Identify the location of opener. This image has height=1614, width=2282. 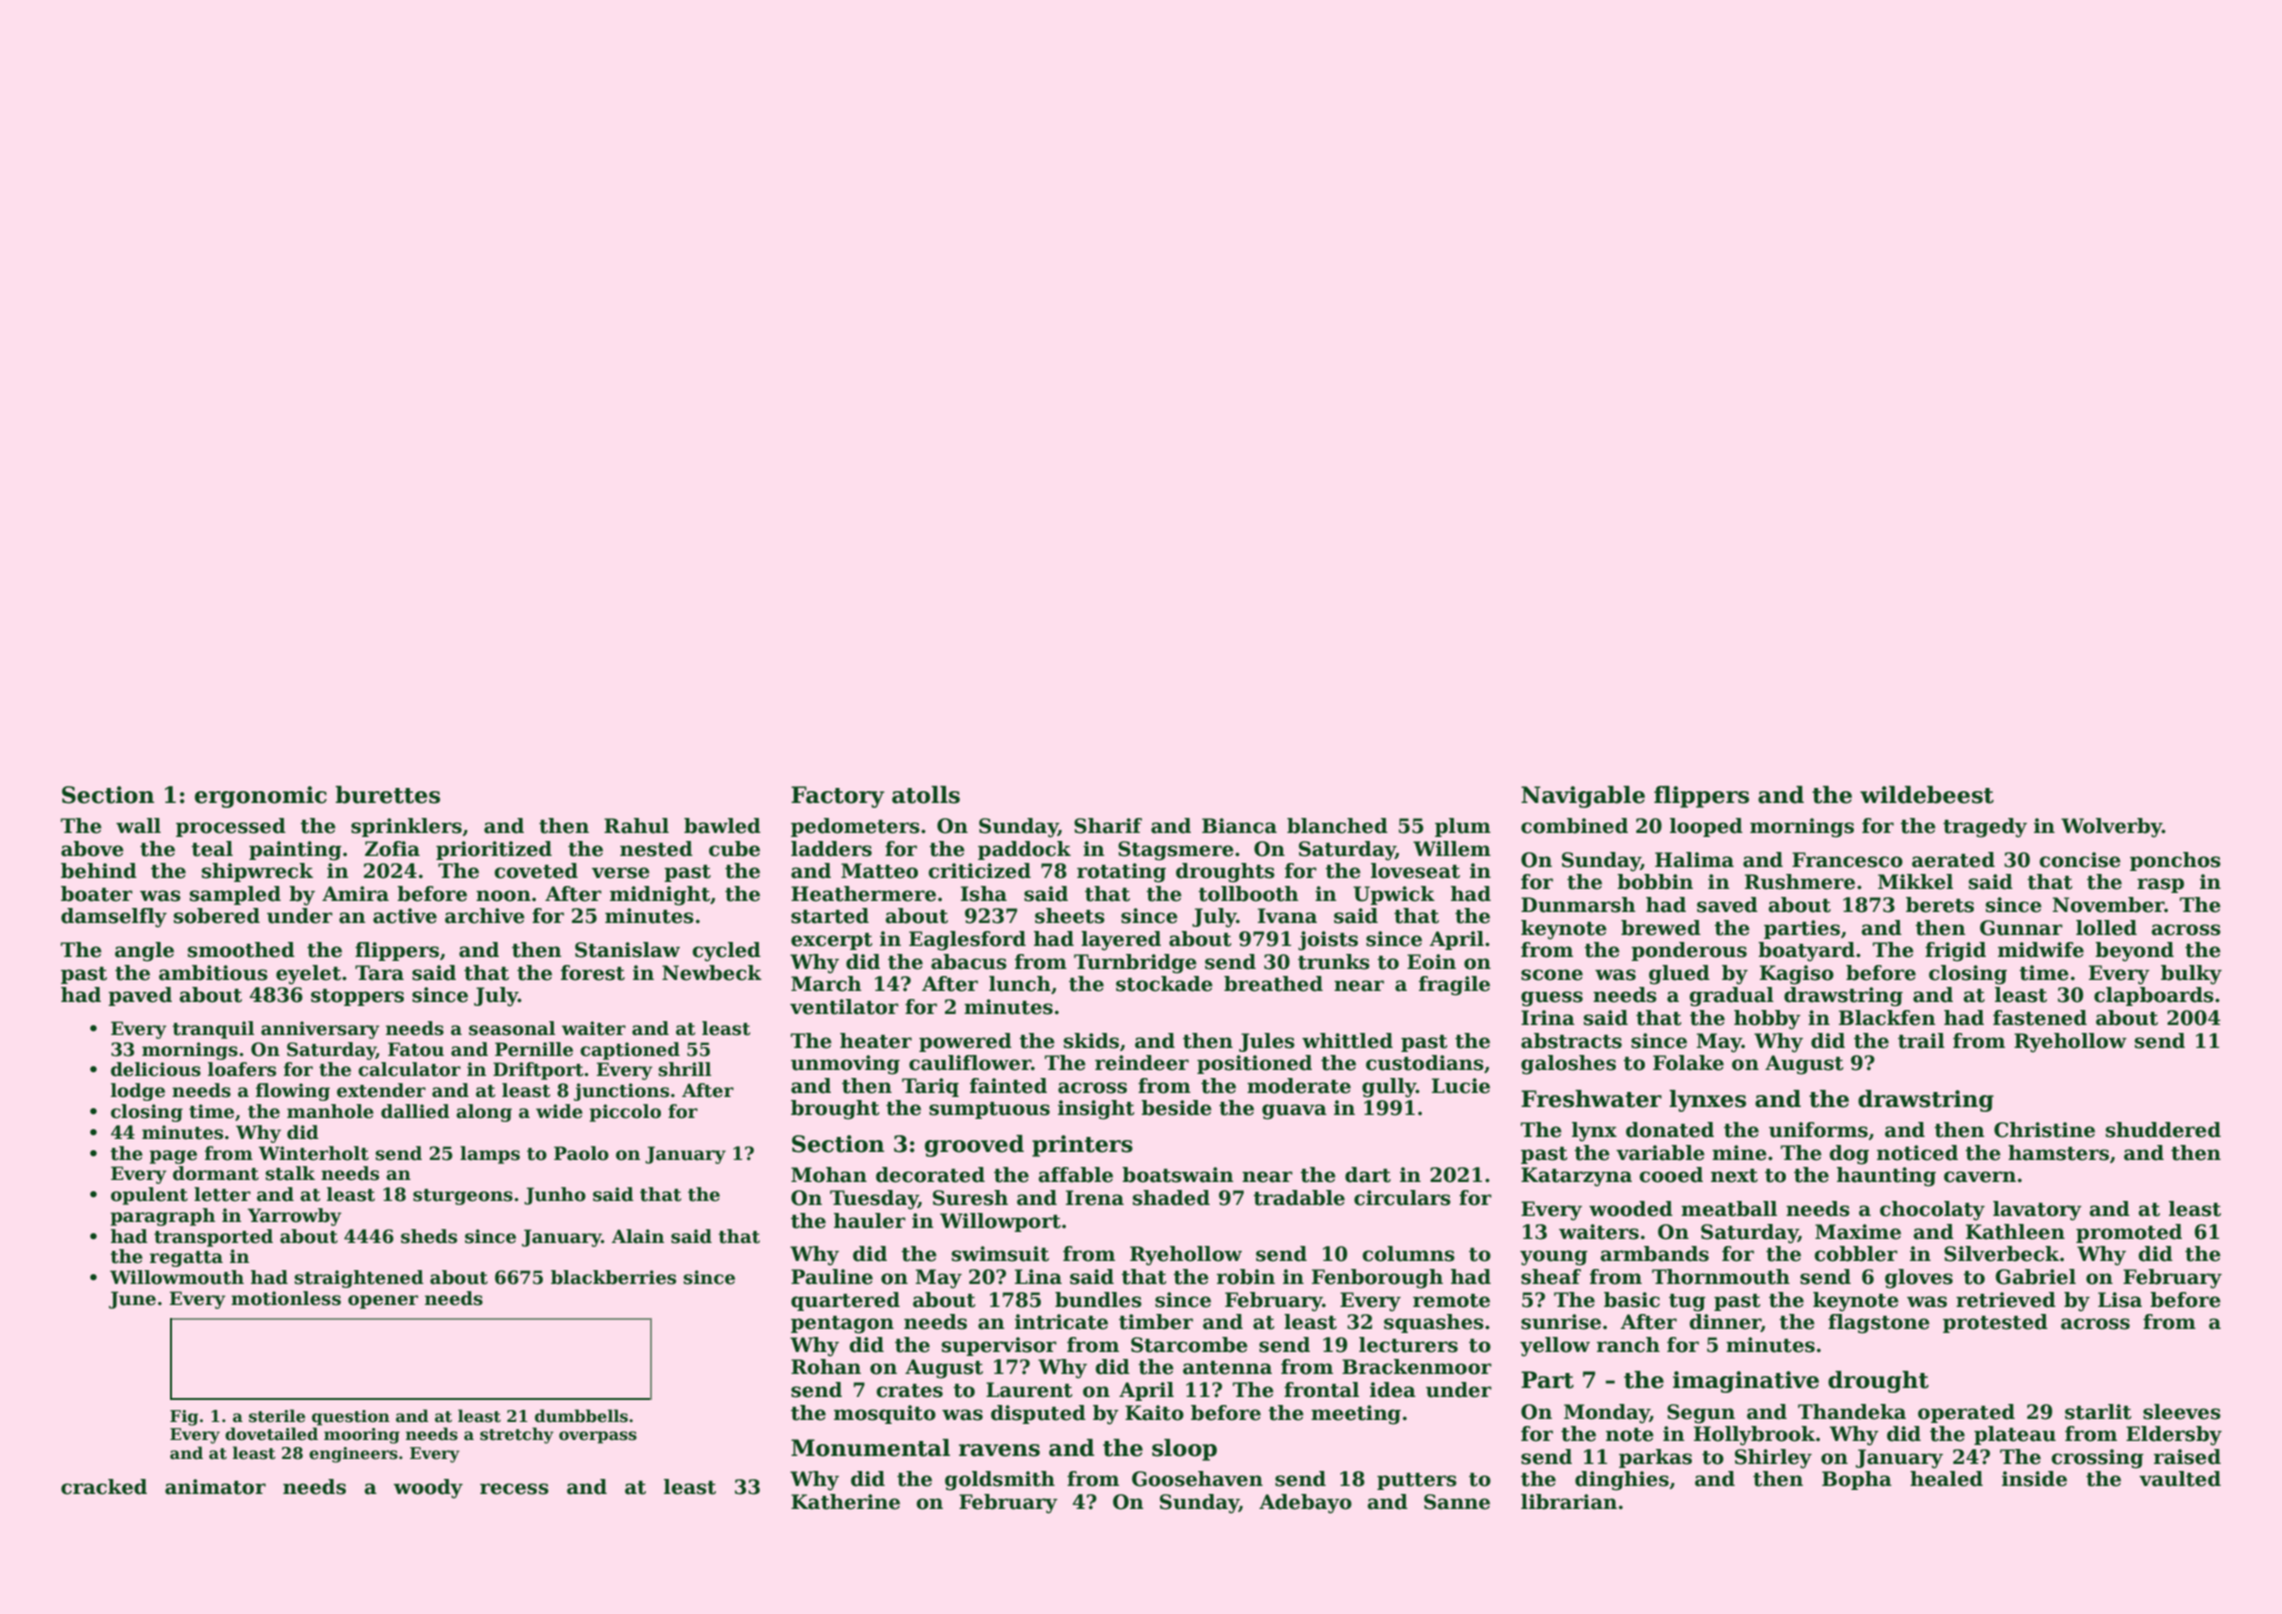
(383, 1302).
